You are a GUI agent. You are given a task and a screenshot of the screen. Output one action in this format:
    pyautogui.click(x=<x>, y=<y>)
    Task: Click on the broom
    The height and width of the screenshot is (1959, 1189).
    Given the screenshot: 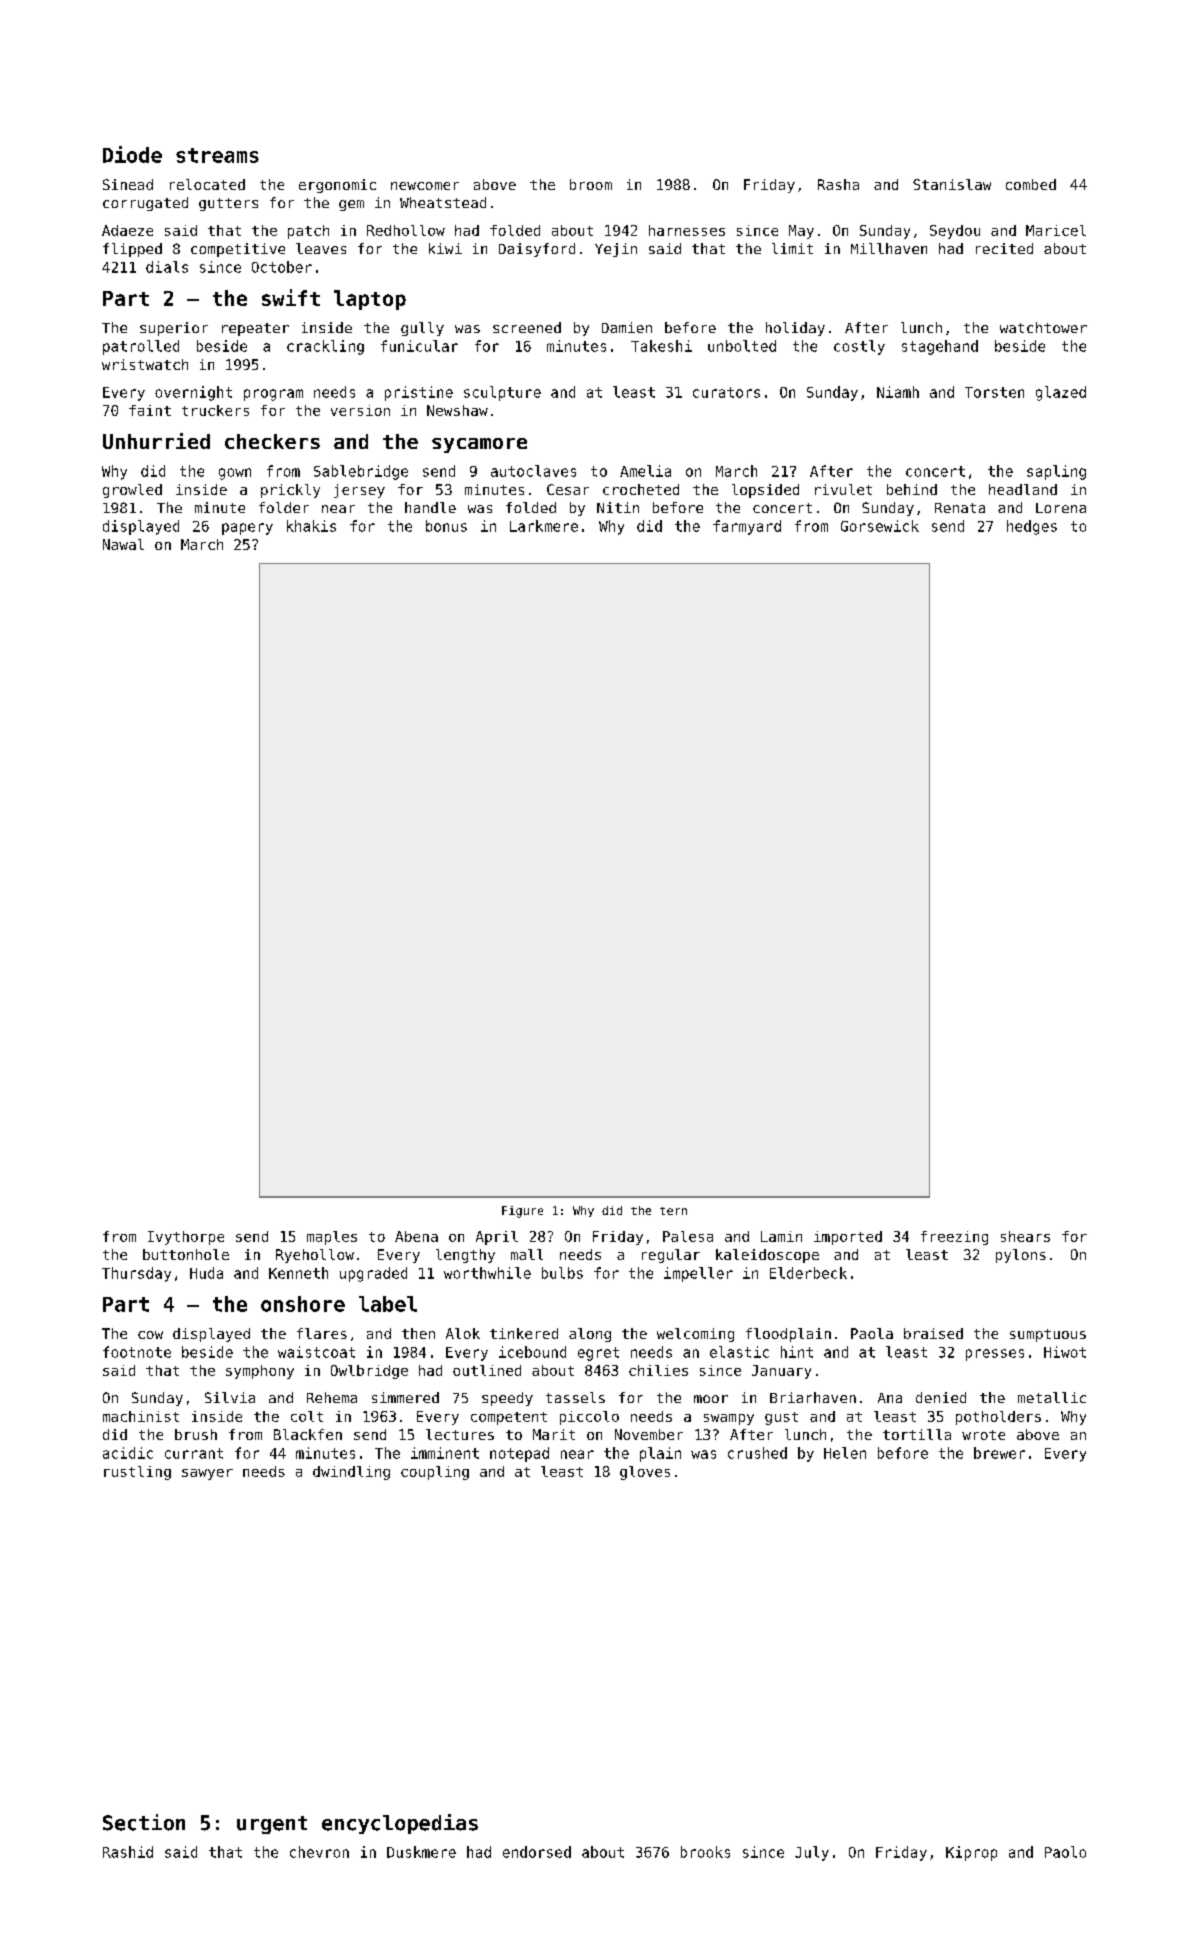 What is the action you would take?
    pyautogui.click(x=591, y=184)
